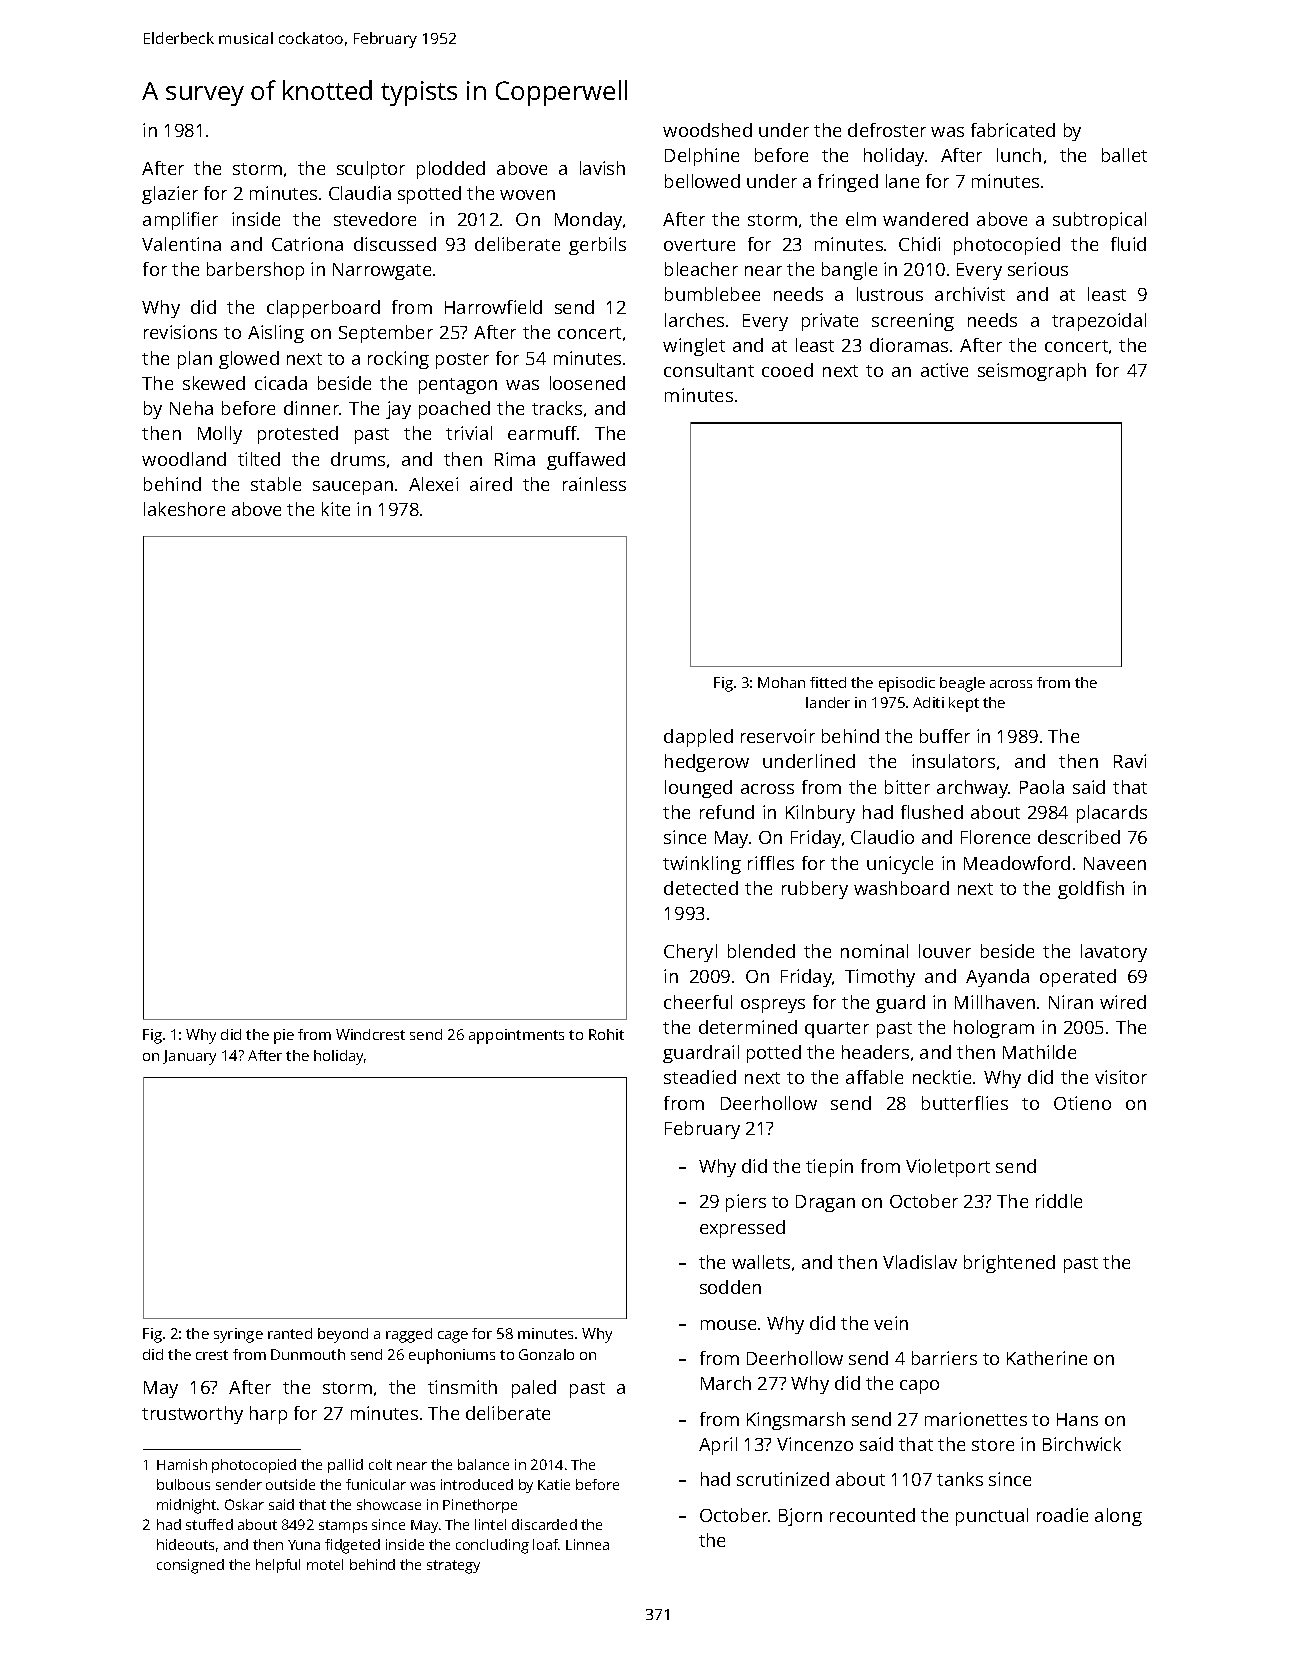 Image resolution: width=1291 pixels, height=1670 pixels. Describe the element at coordinates (587, 1544) in the page. I see `Linnea` at that location.
